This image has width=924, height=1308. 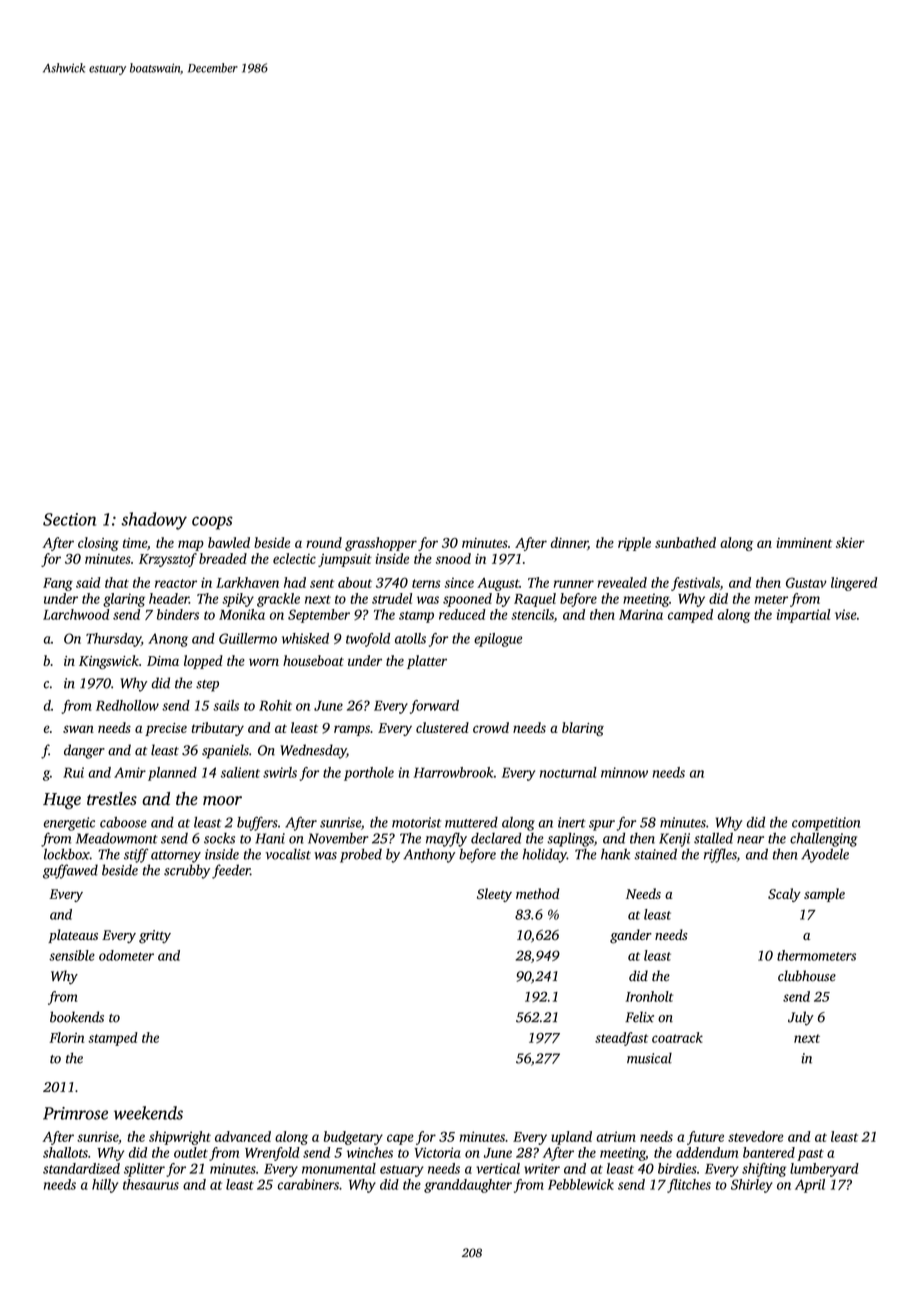 I want to click on danger, so click(x=84, y=751).
